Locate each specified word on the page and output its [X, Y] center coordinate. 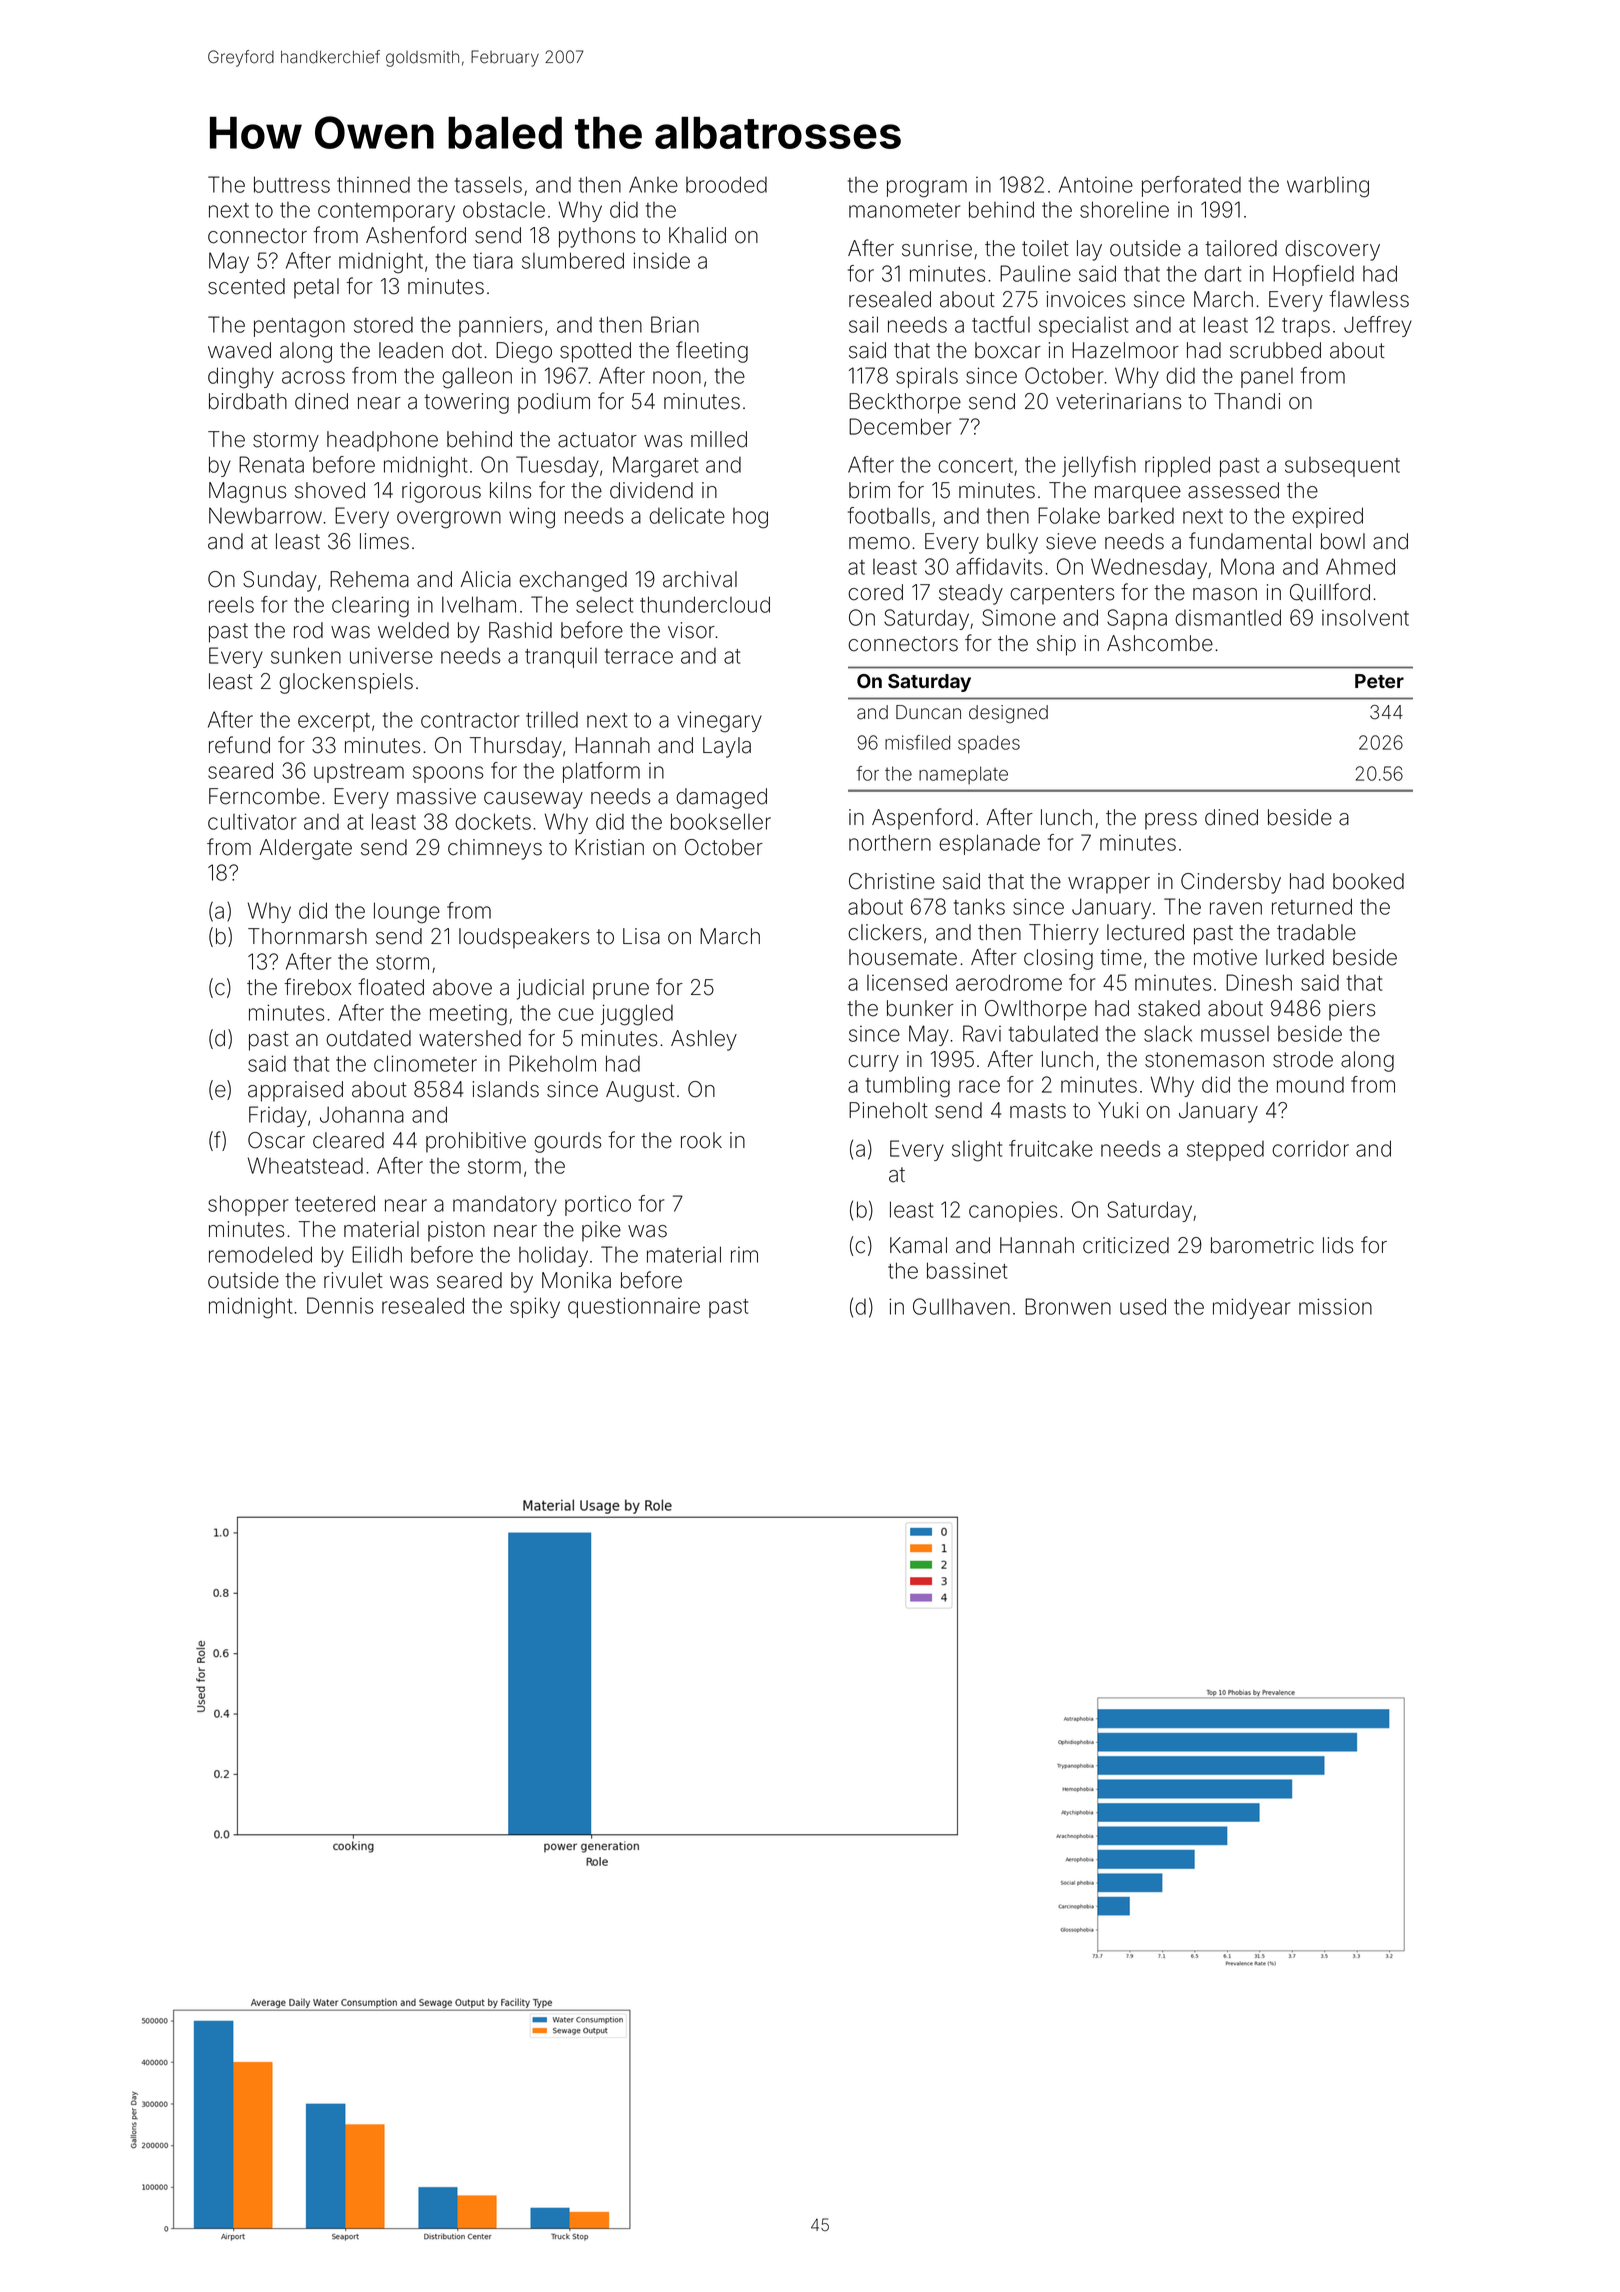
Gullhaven [961, 1306]
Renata [271, 464]
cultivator [252, 821]
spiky [535, 1307]
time [1121, 957]
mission [1335, 1306]
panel [1267, 378]
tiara [493, 261]
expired [1327, 517]
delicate [687, 516]
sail [863, 324]
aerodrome [1009, 982]
